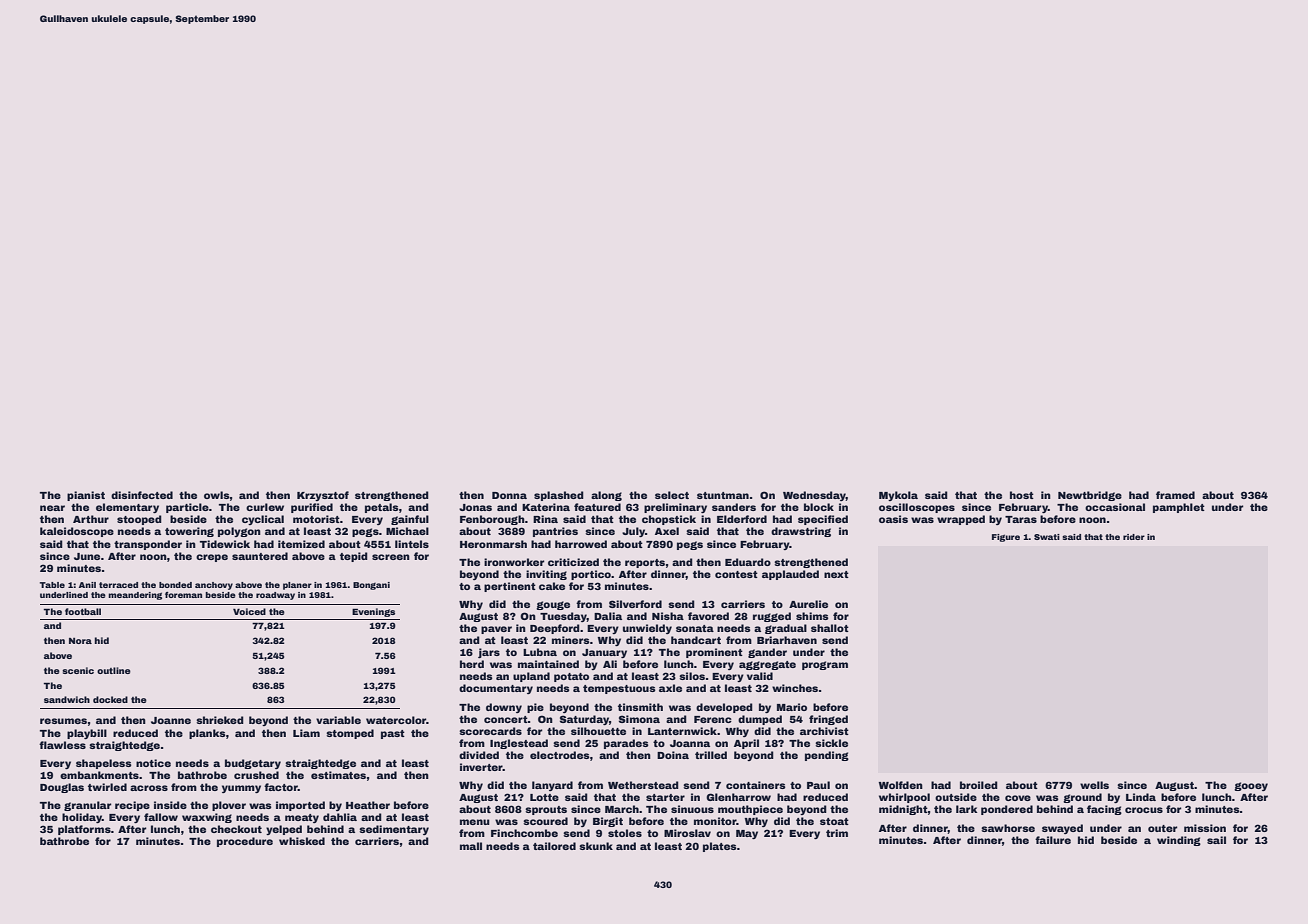  I want to click on trim, so click(837, 833).
